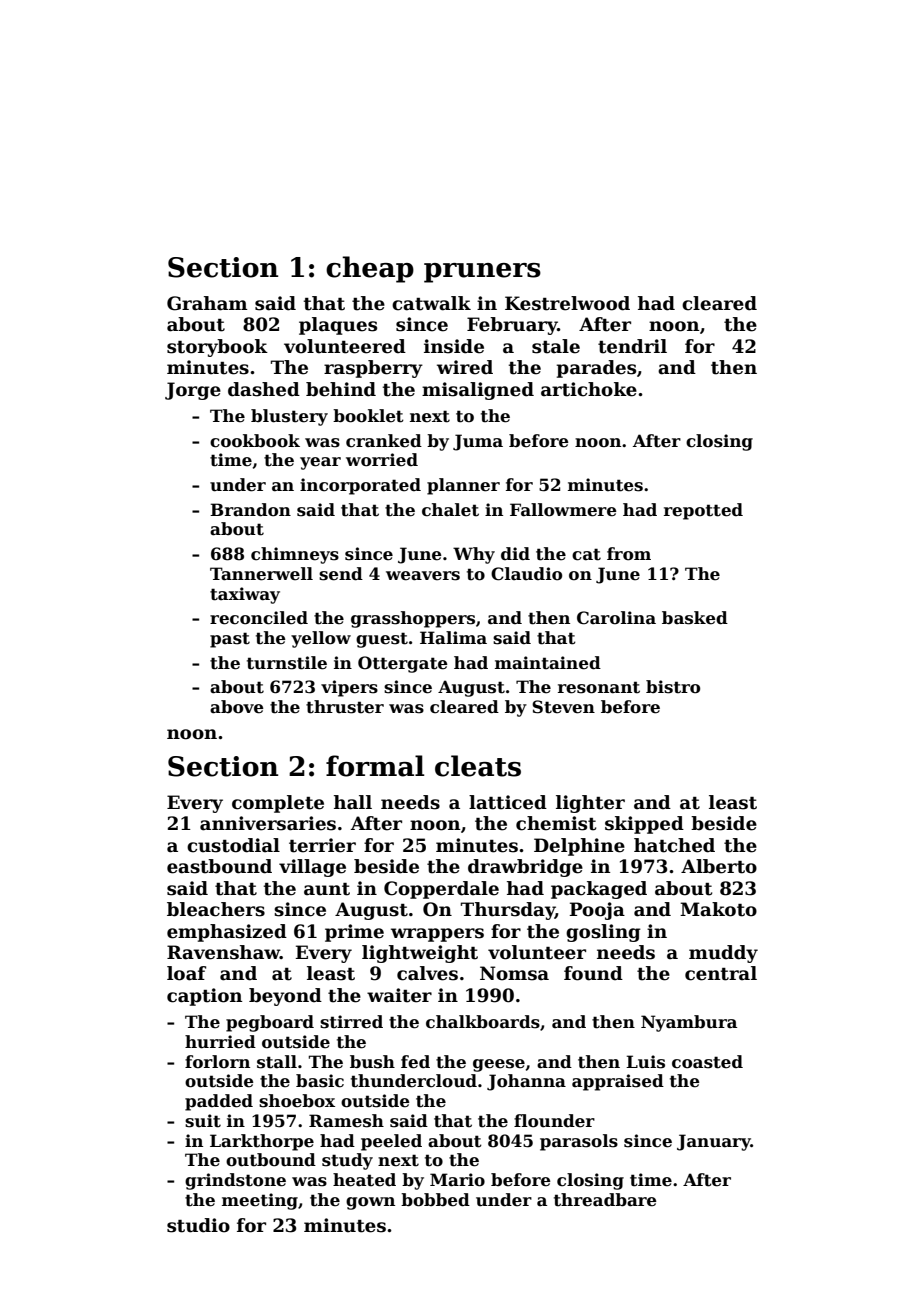  I want to click on Larkthorpe, so click(262, 1142).
